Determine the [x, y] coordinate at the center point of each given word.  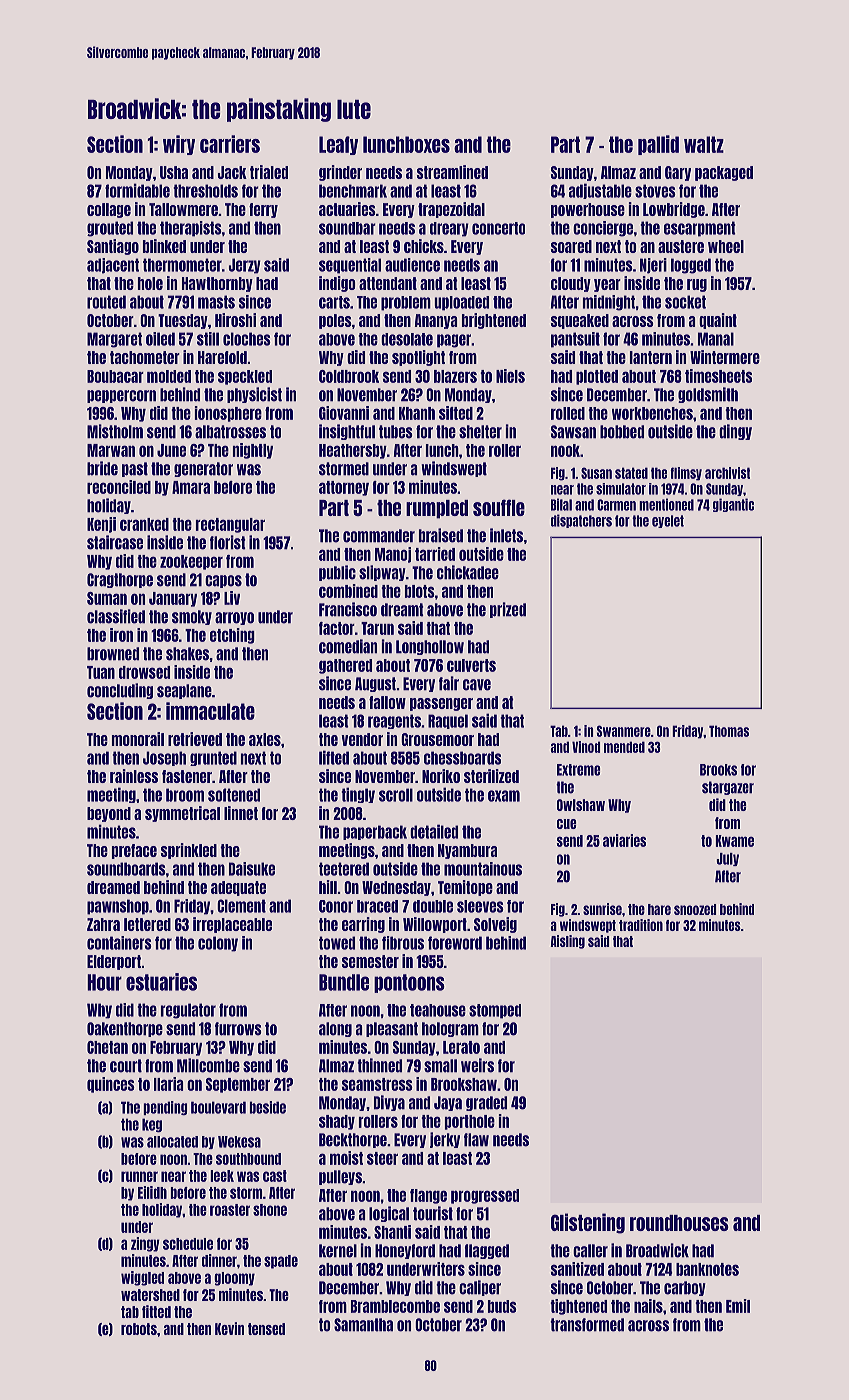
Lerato [461, 1047]
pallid [658, 145]
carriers [230, 144]
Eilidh [152, 1192]
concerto [498, 228]
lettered [147, 924]
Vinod [586, 747]
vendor [362, 739]
